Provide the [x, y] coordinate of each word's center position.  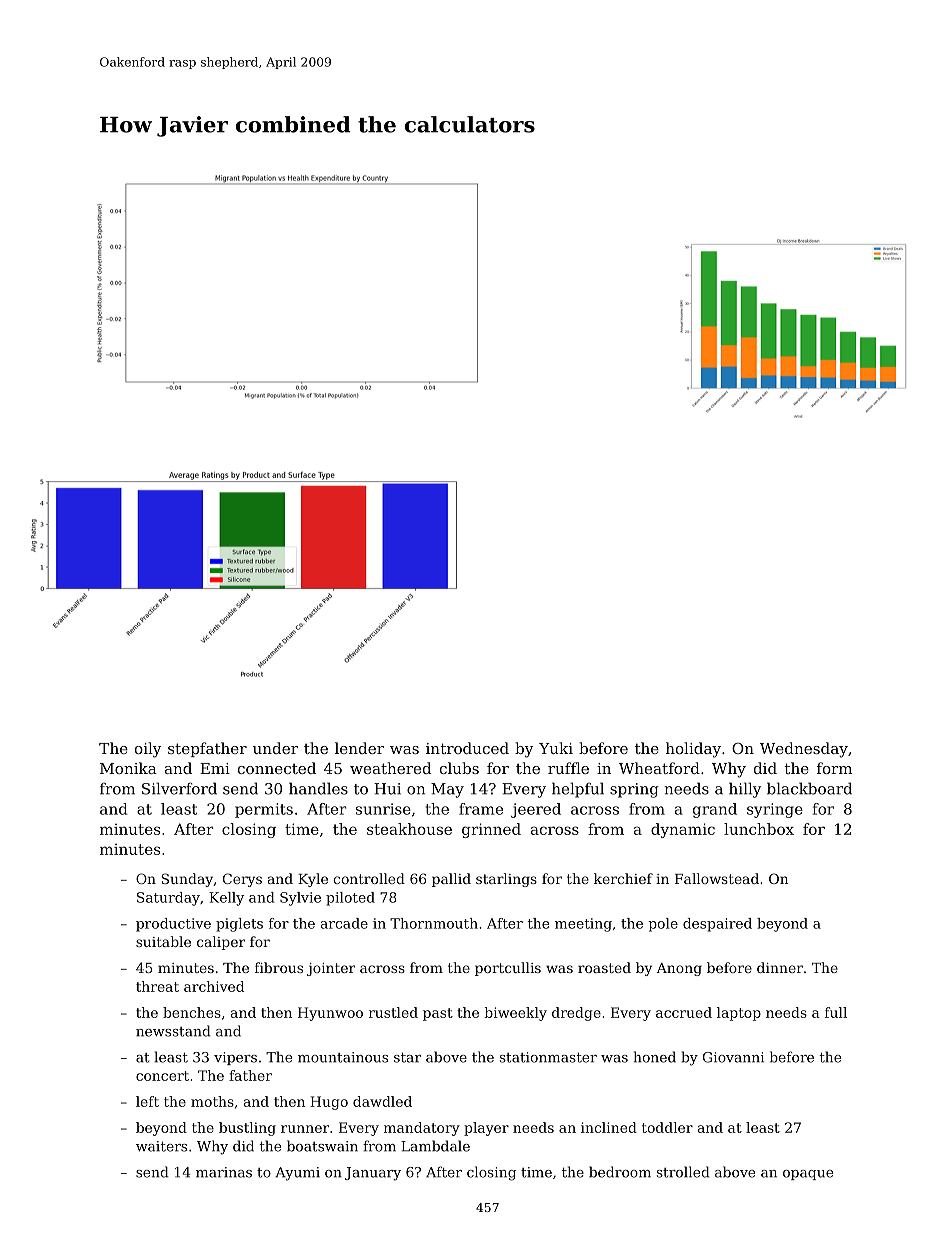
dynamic [683, 830]
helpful [578, 790]
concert [162, 1076]
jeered [536, 810]
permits [264, 810]
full [836, 1012]
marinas [224, 1172]
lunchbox [759, 829]
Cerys [242, 880]
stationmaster [548, 1057]
